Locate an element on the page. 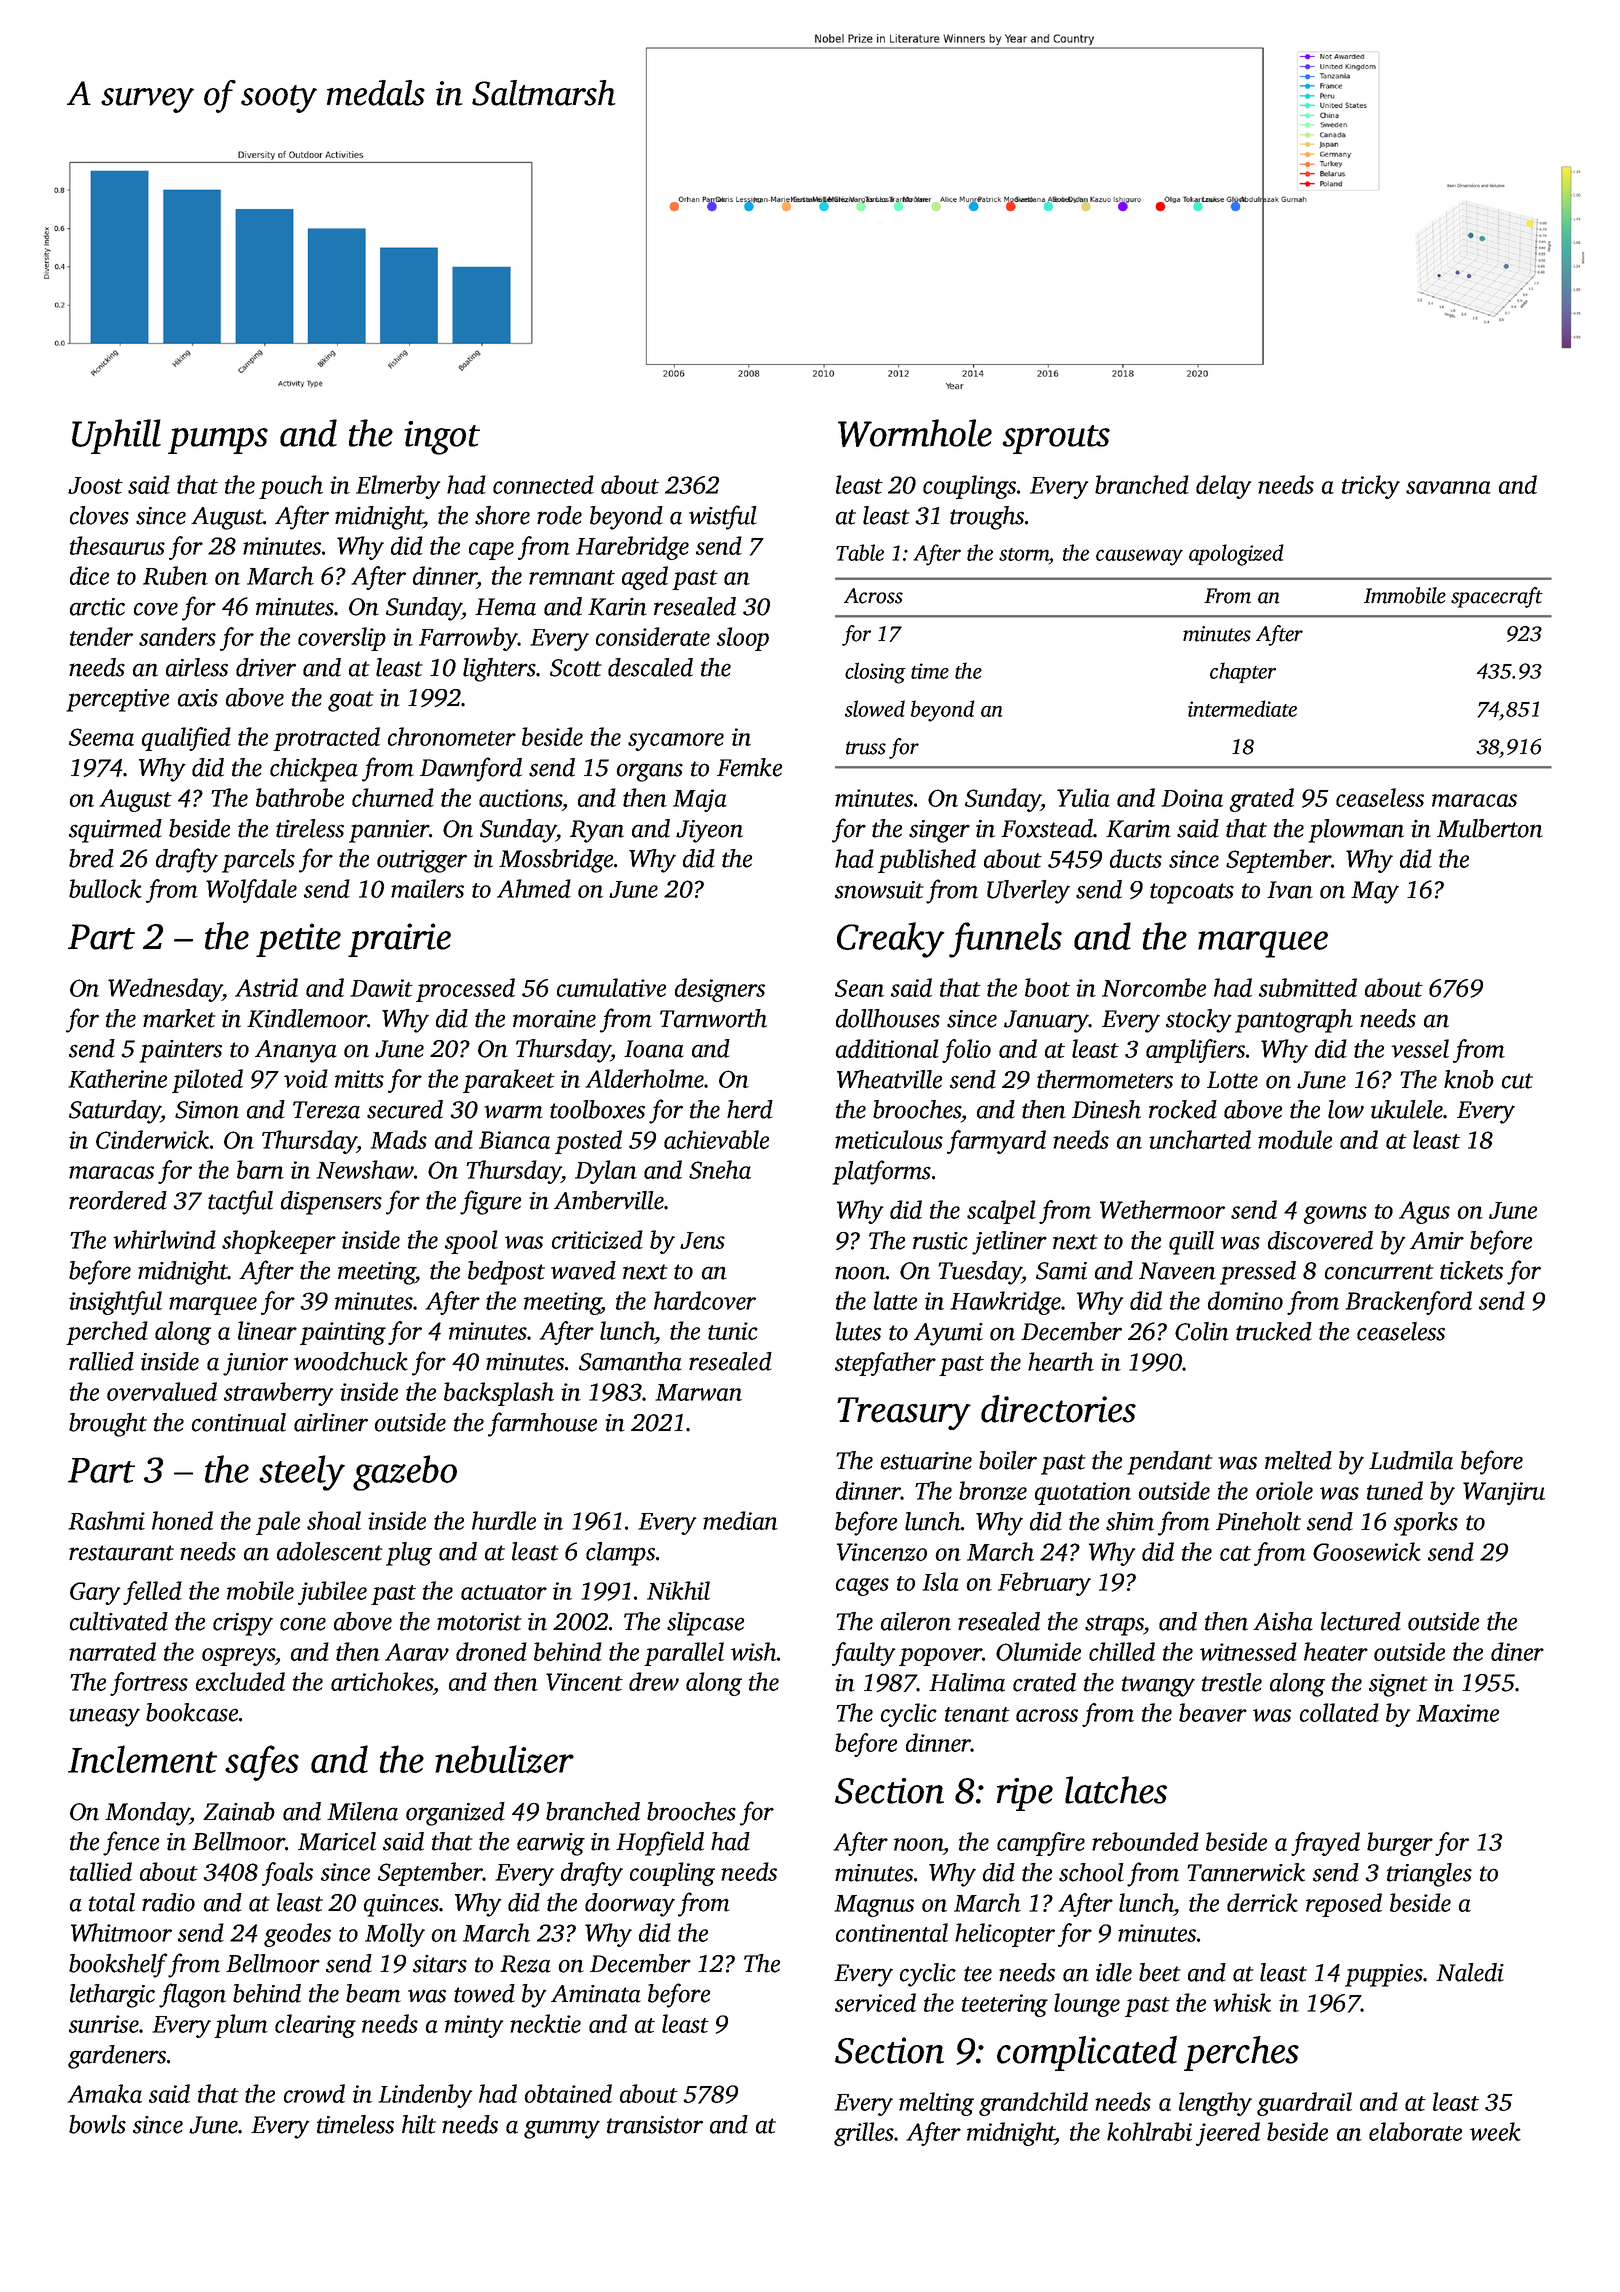 The width and height of the page is (1620, 2292). waved is located at coordinates (583, 1270).
